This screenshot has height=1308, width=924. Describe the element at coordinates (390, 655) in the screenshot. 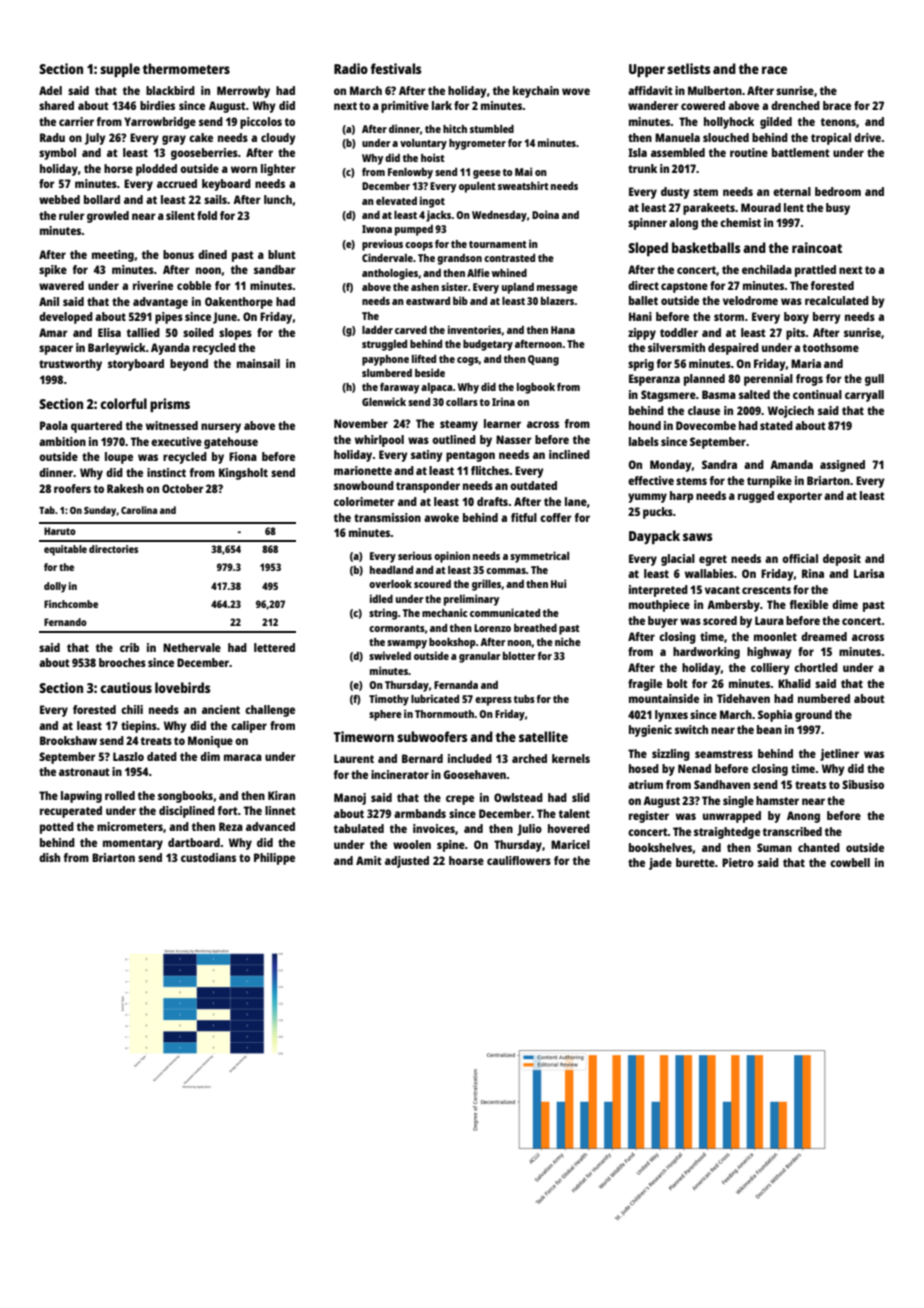

I see `swiveled` at that location.
